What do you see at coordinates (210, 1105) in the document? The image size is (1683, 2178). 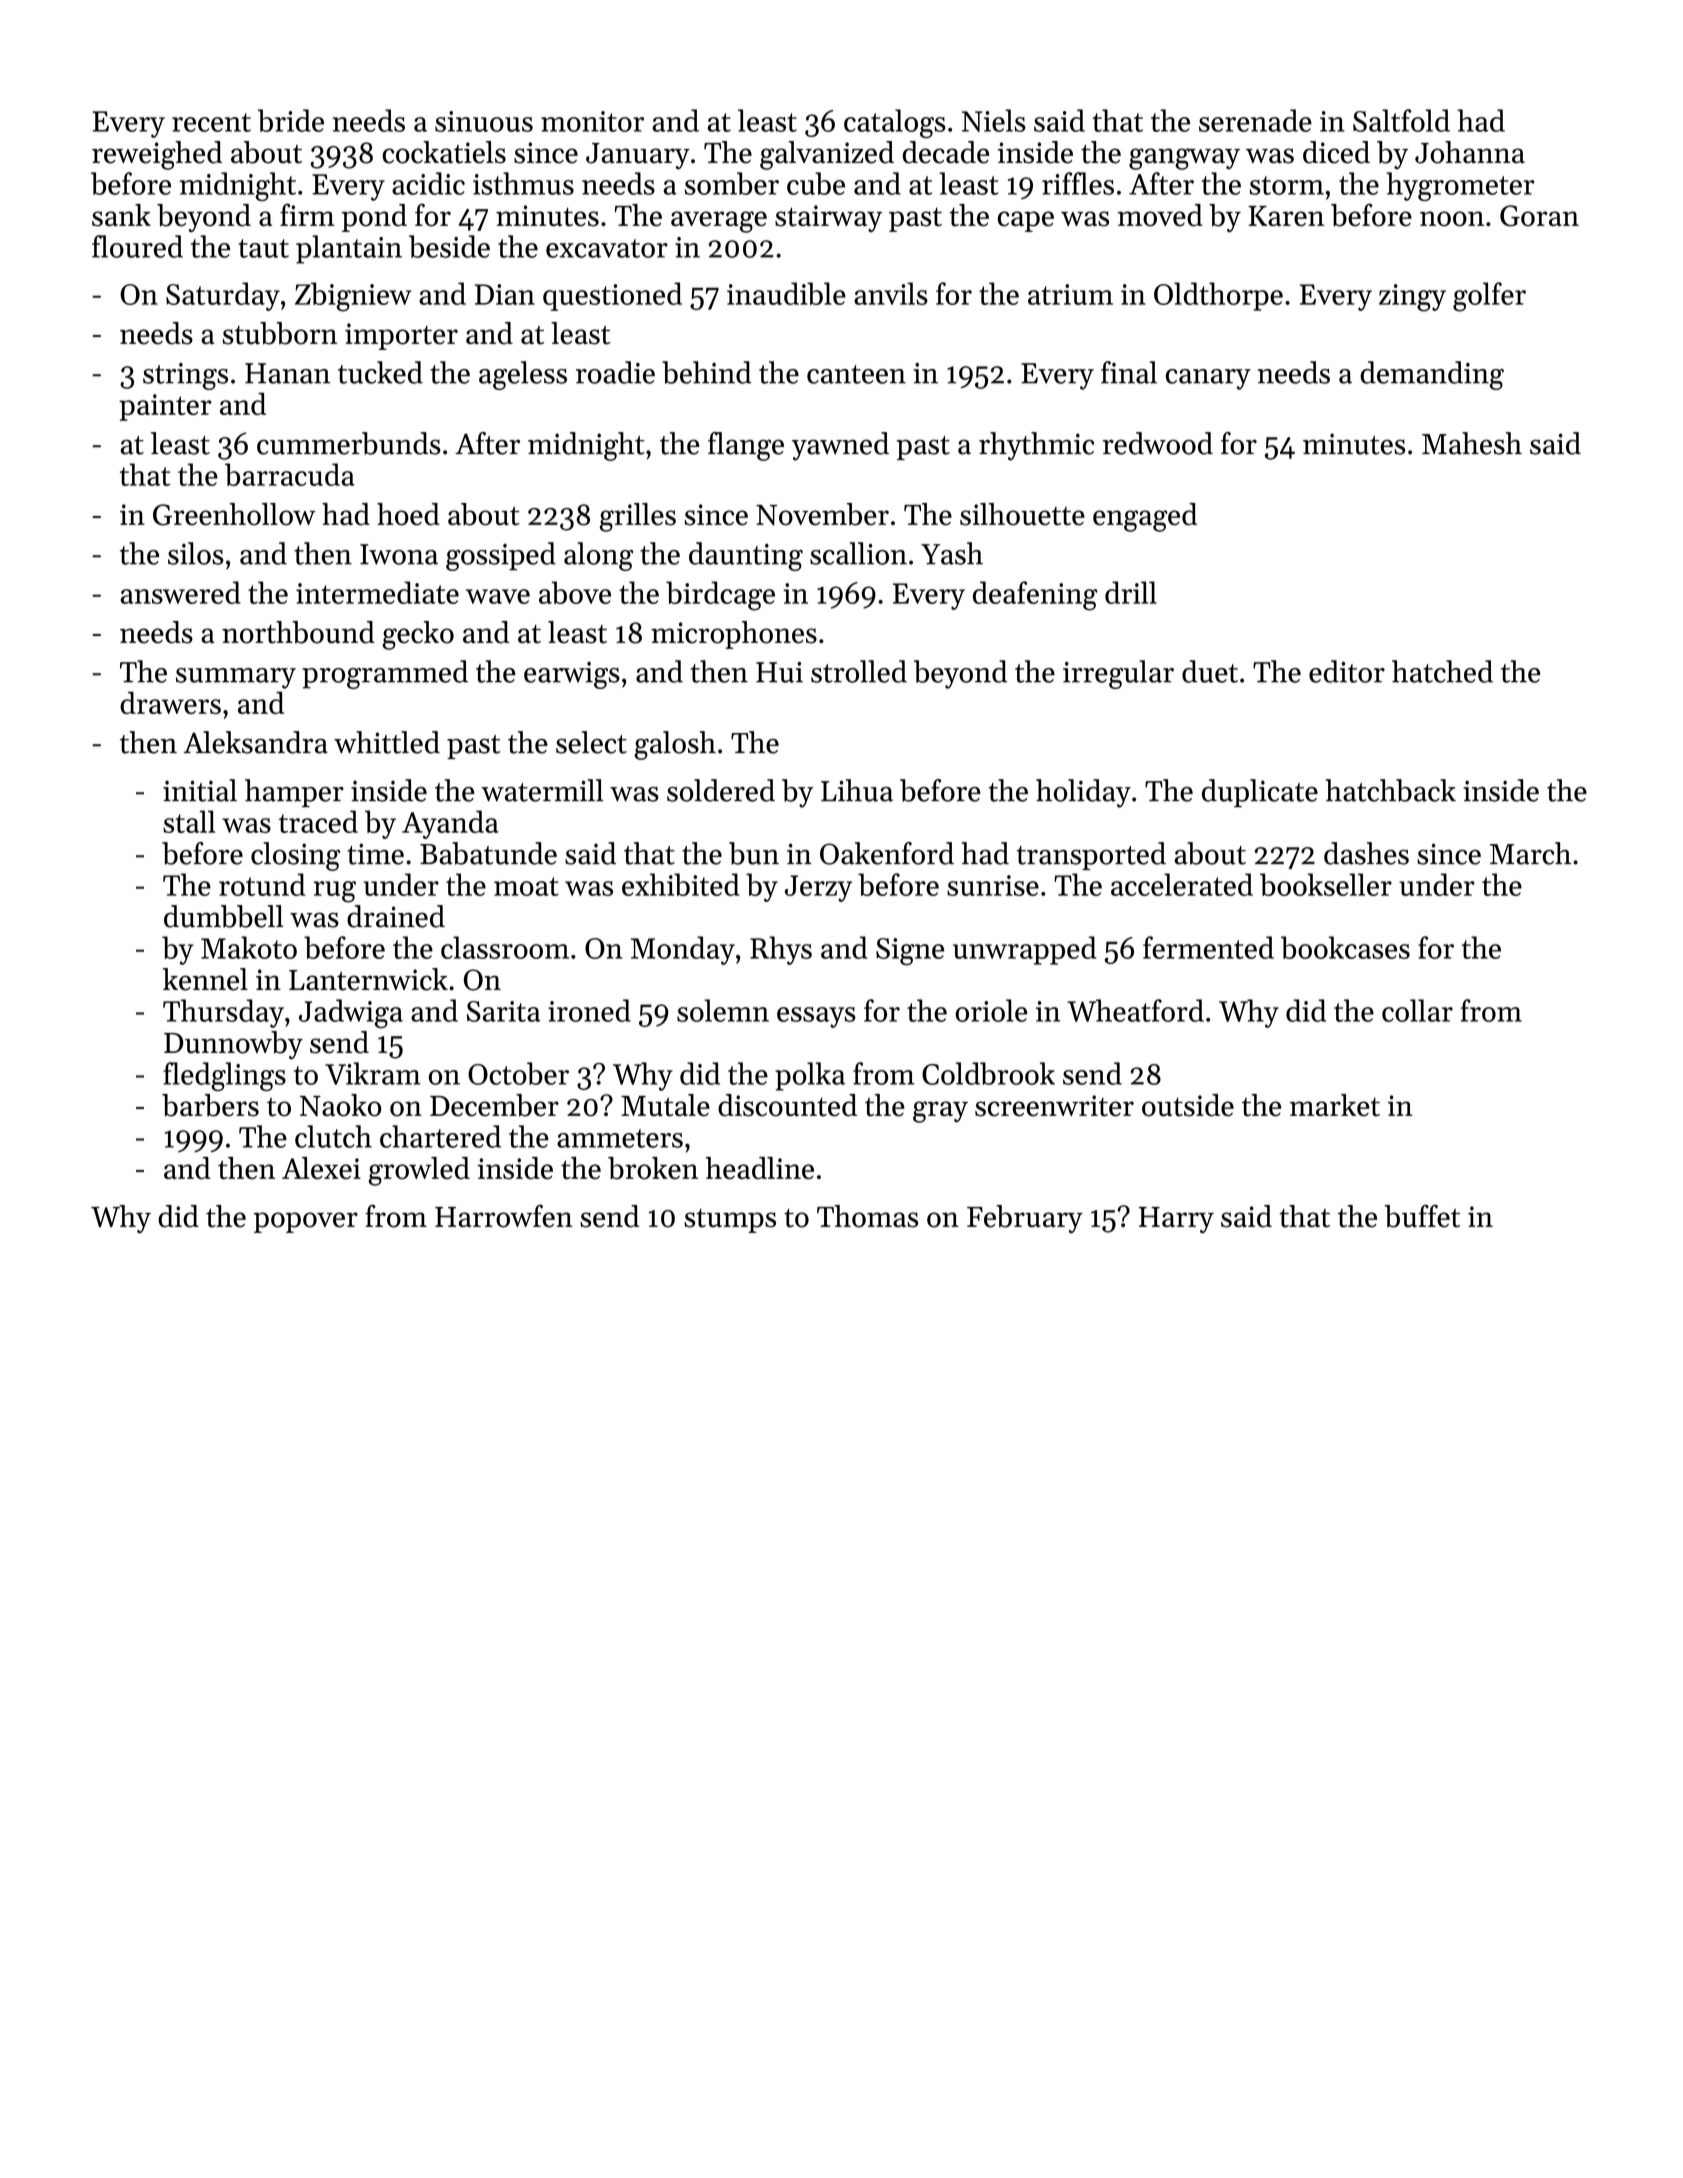 I see `barbers` at bounding box center [210, 1105].
